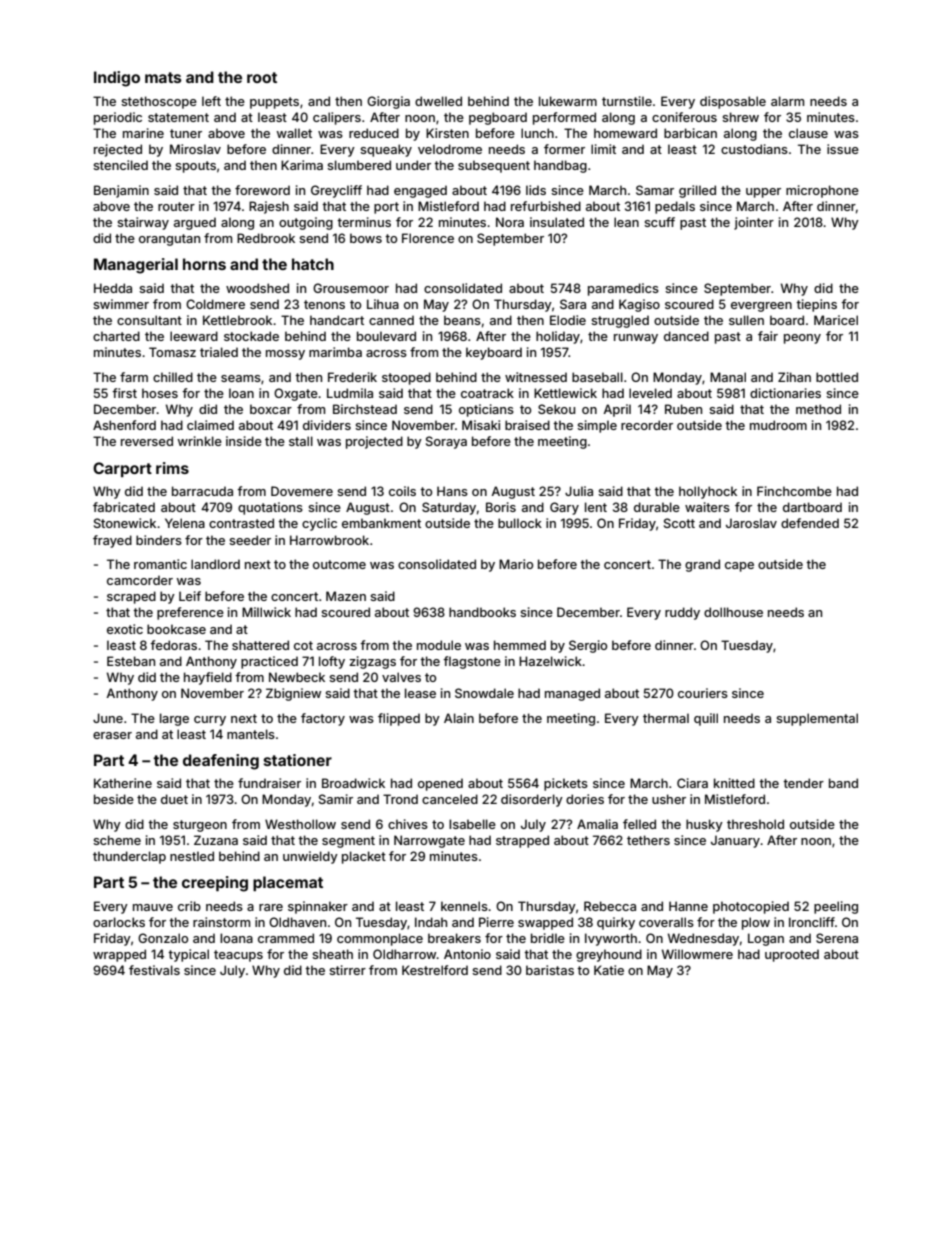  What do you see at coordinates (372, 662) in the image?
I see `zigzags` at bounding box center [372, 662].
